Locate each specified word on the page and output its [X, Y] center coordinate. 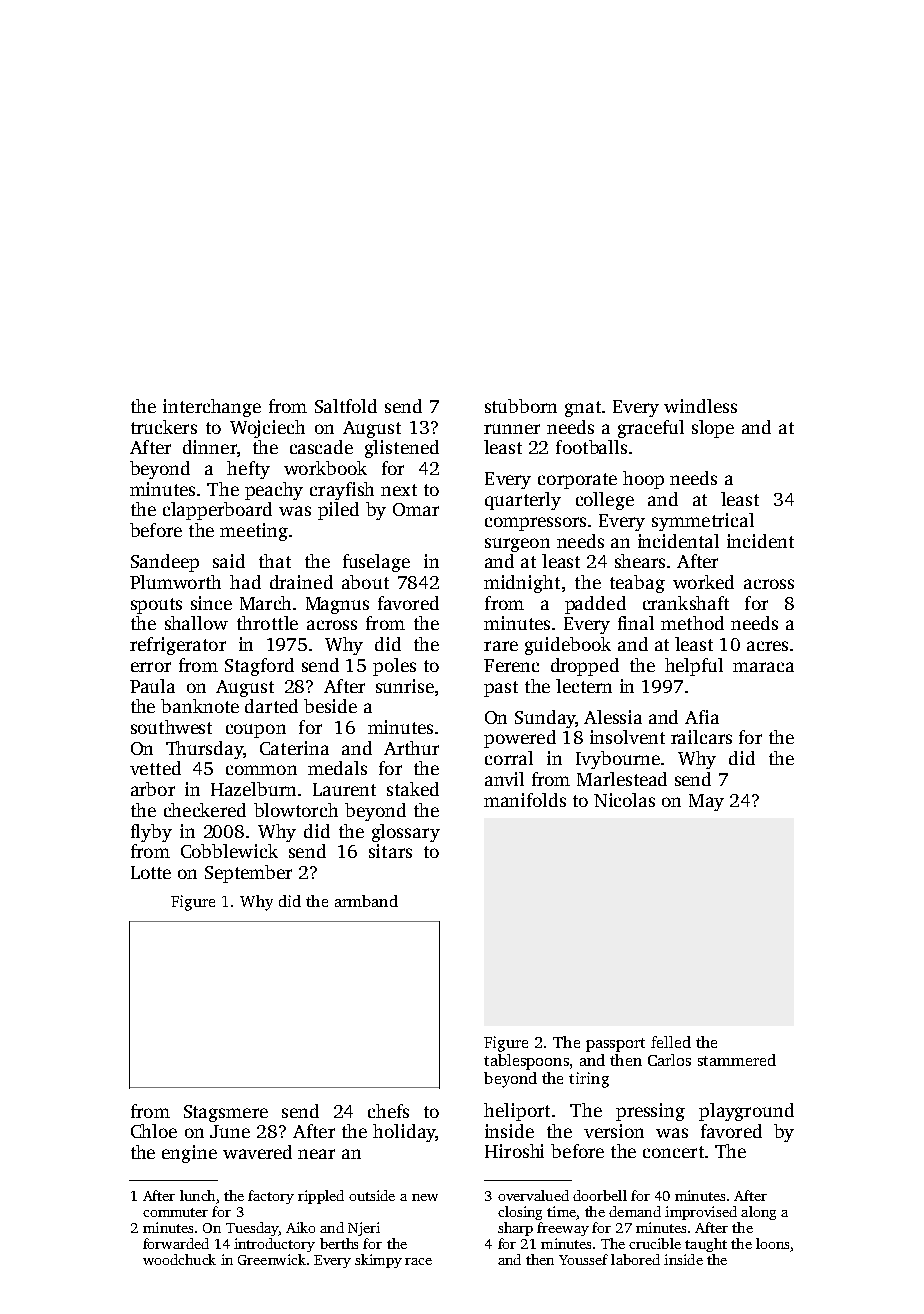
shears [640, 561]
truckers [164, 427]
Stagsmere [226, 1113]
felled [671, 1042]
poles [394, 667]
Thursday [204, 750]
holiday [404, 1133]
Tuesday [252, 1229]
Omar [416, 509]
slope [713, 429]
